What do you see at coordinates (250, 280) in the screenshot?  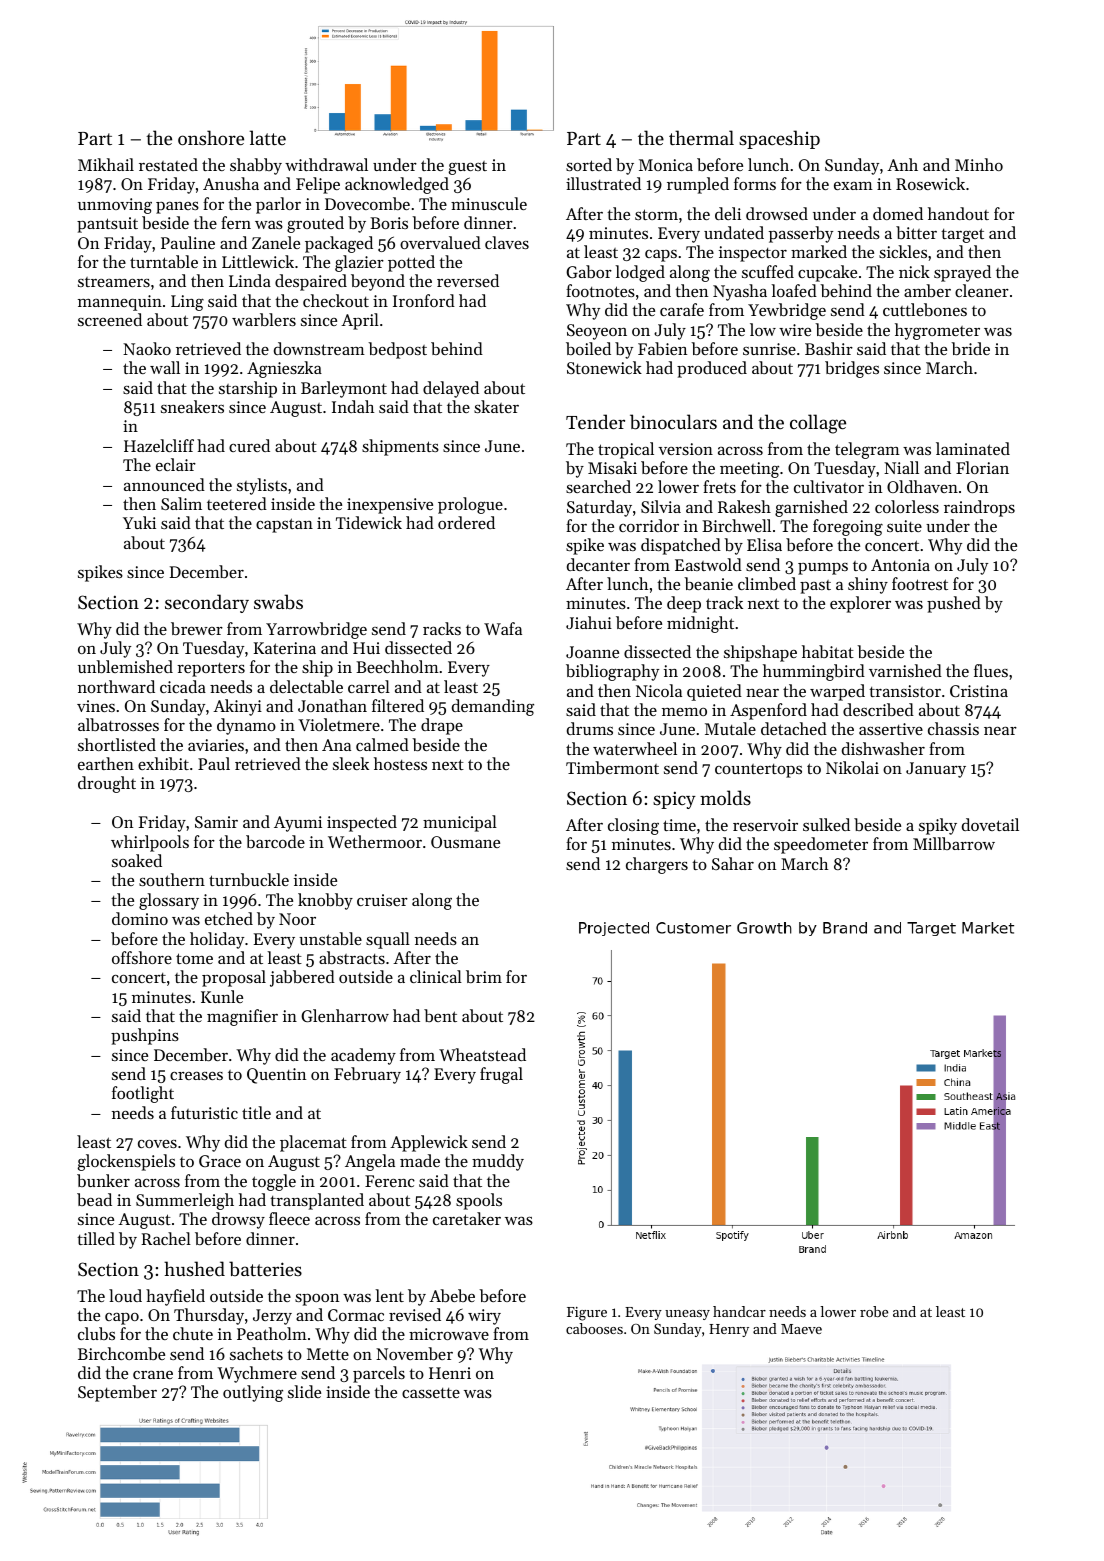 I see `Linda` at bounding box center [250, 280].
